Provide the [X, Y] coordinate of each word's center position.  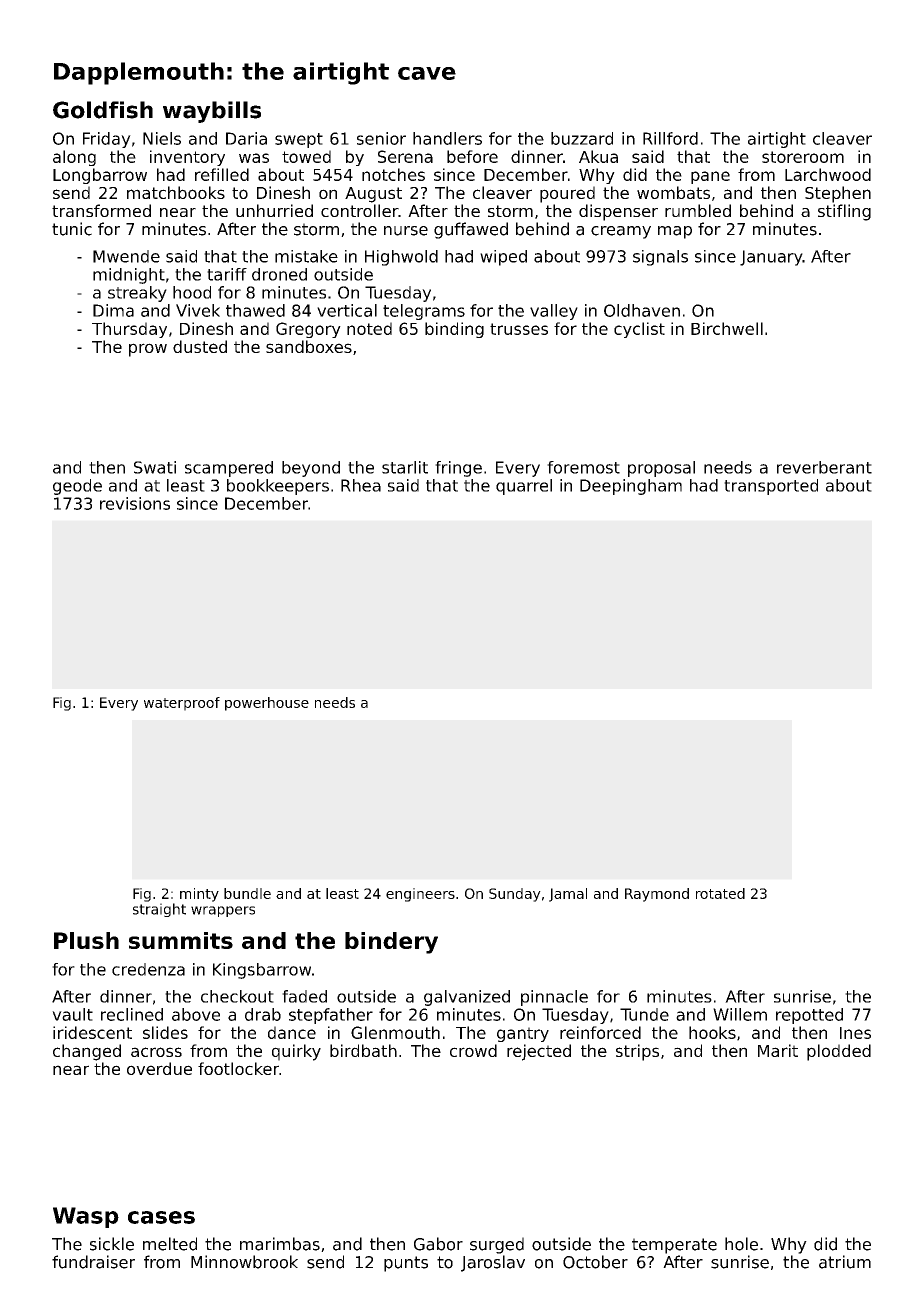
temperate [674, 1246]
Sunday [515, 895]
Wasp [86, 1217]
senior [381, 138]
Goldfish [103, 110]
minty [199, 895]
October [595, 1262]
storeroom [803, 157]
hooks [712, 1032]
